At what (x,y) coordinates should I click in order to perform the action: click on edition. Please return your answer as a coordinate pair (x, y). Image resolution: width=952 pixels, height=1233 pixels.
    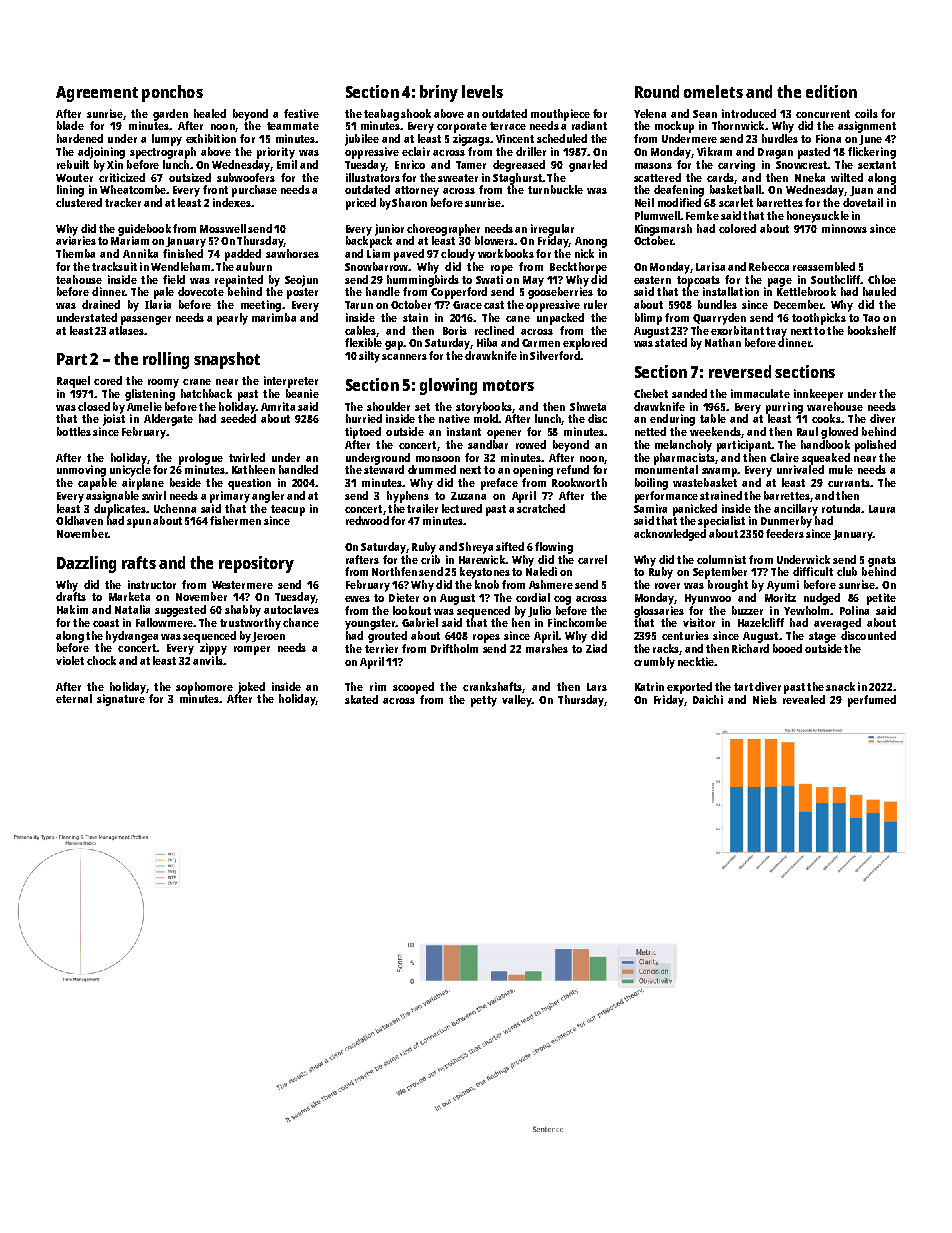
    Looking at the image, I should click on (831, 91).
